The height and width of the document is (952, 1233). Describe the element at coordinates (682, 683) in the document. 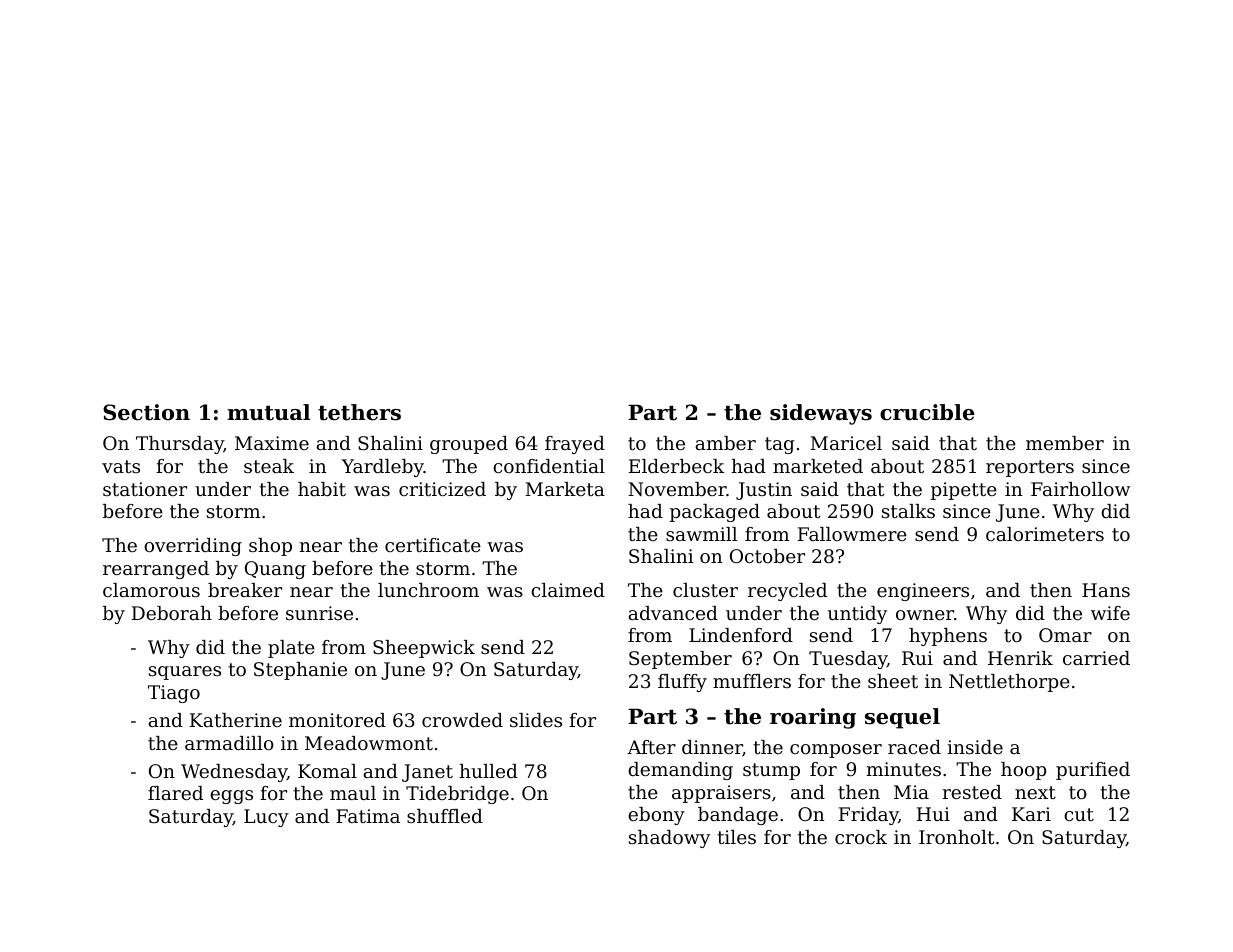

I see `fluffy` at that location.
